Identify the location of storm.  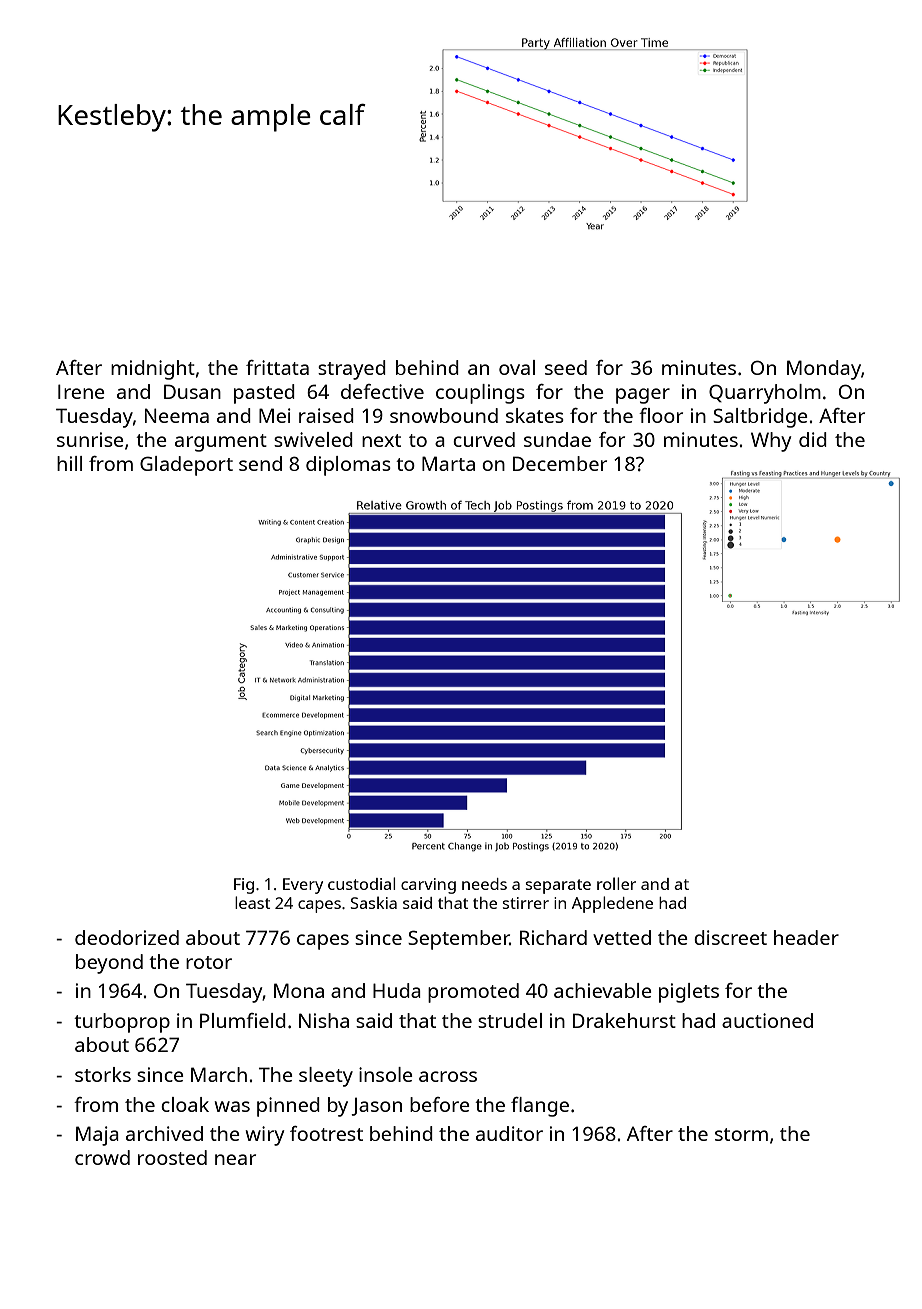
(741, 1134).
